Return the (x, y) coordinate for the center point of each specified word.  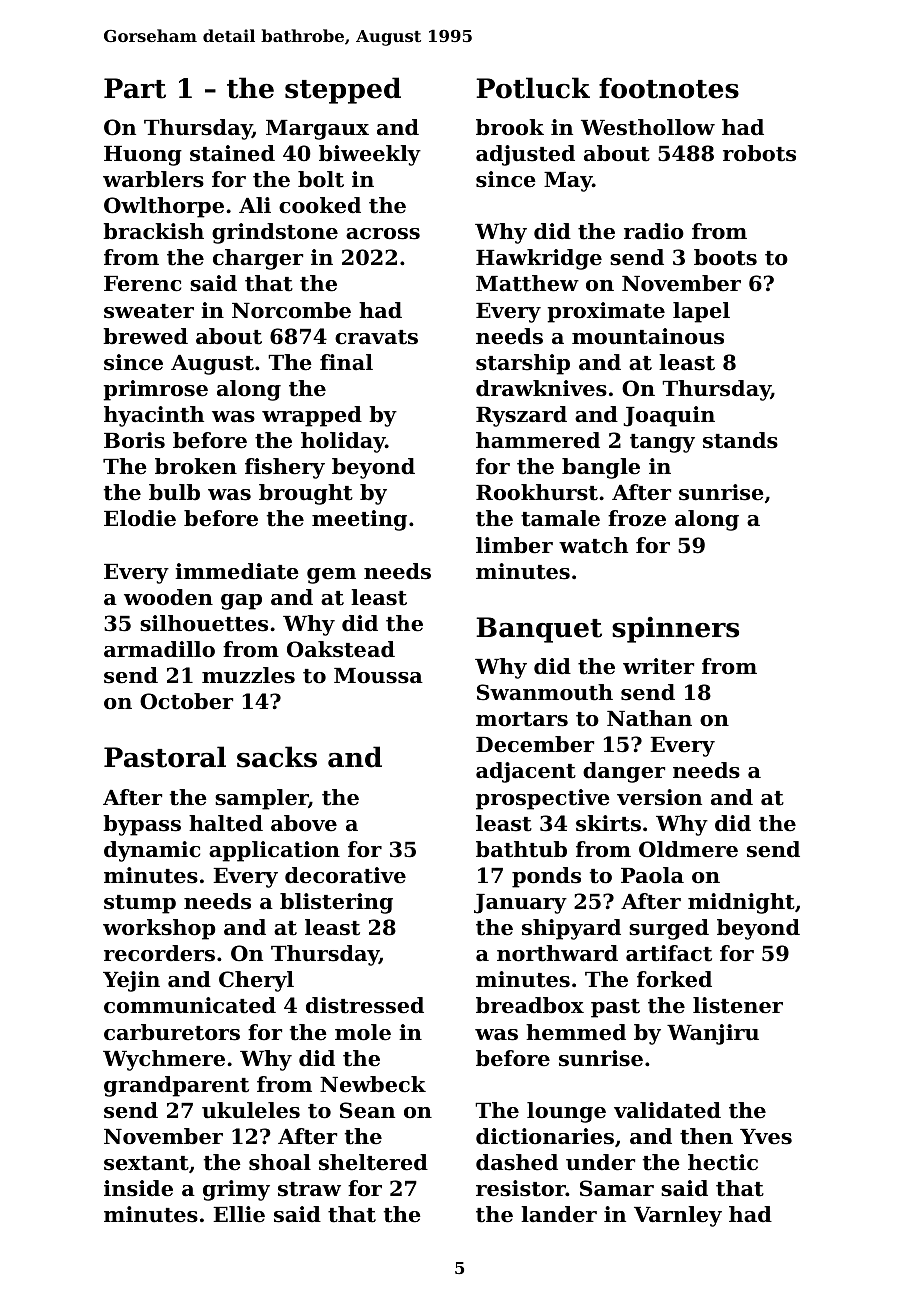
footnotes (669, 88)
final (346, 362)
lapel (701, 312)
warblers (153, 179)
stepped (343, 90)
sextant (146, 1163)
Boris (134, 440)
